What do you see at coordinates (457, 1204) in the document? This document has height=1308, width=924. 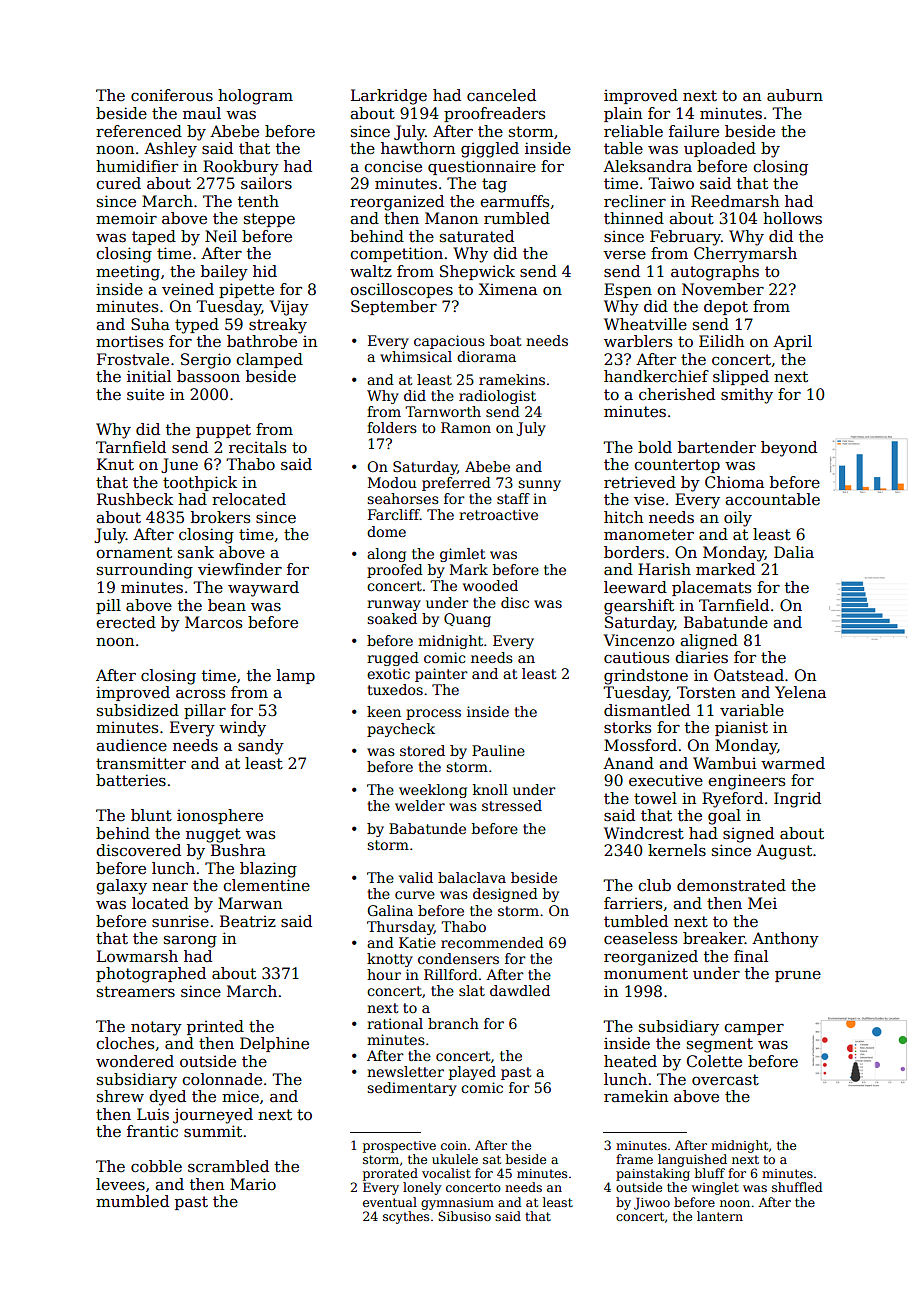 I see `gymnasium` at bounding box center [457, 1204].
